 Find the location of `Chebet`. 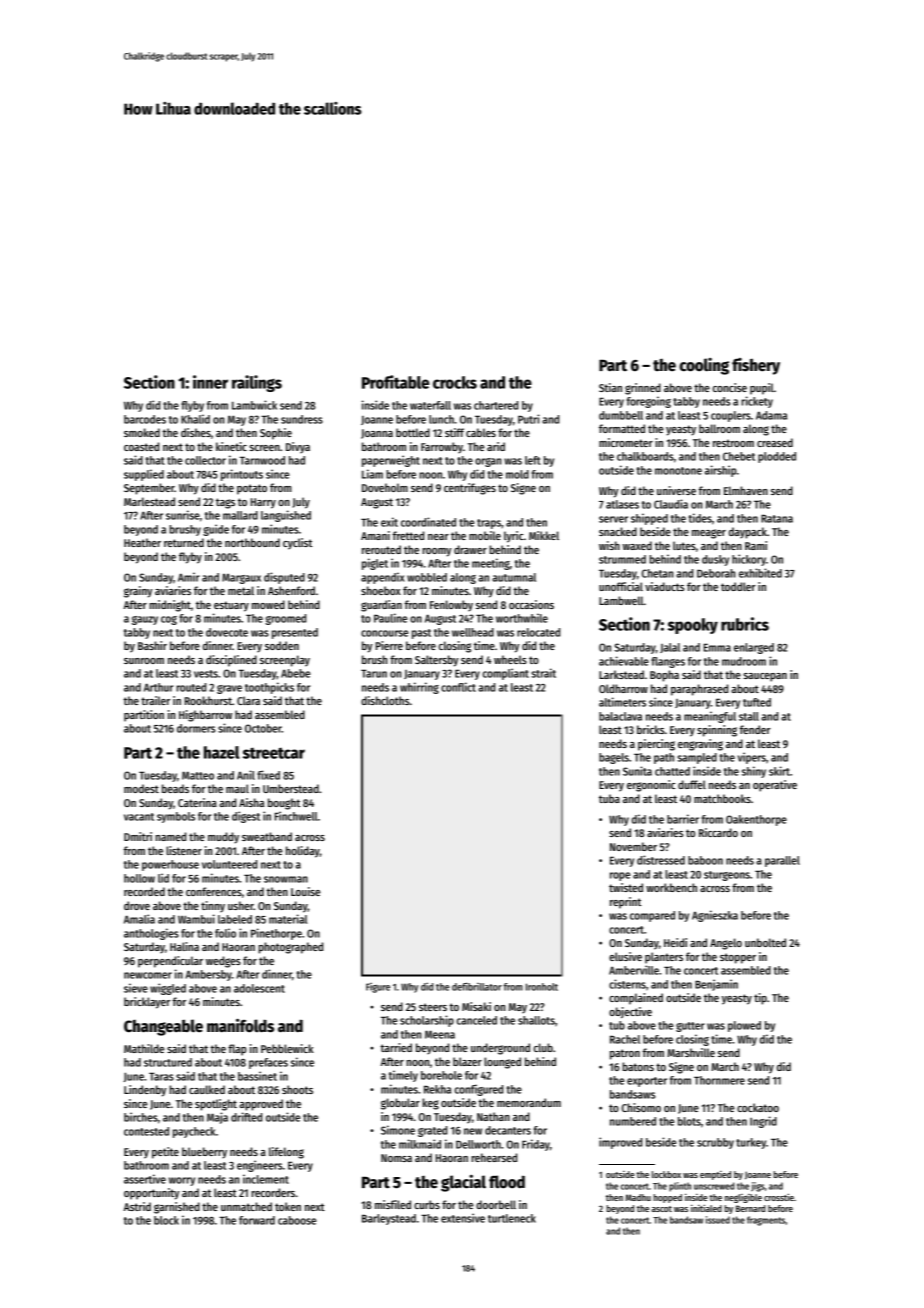

Chebet is located at coordinates (739, 456).
